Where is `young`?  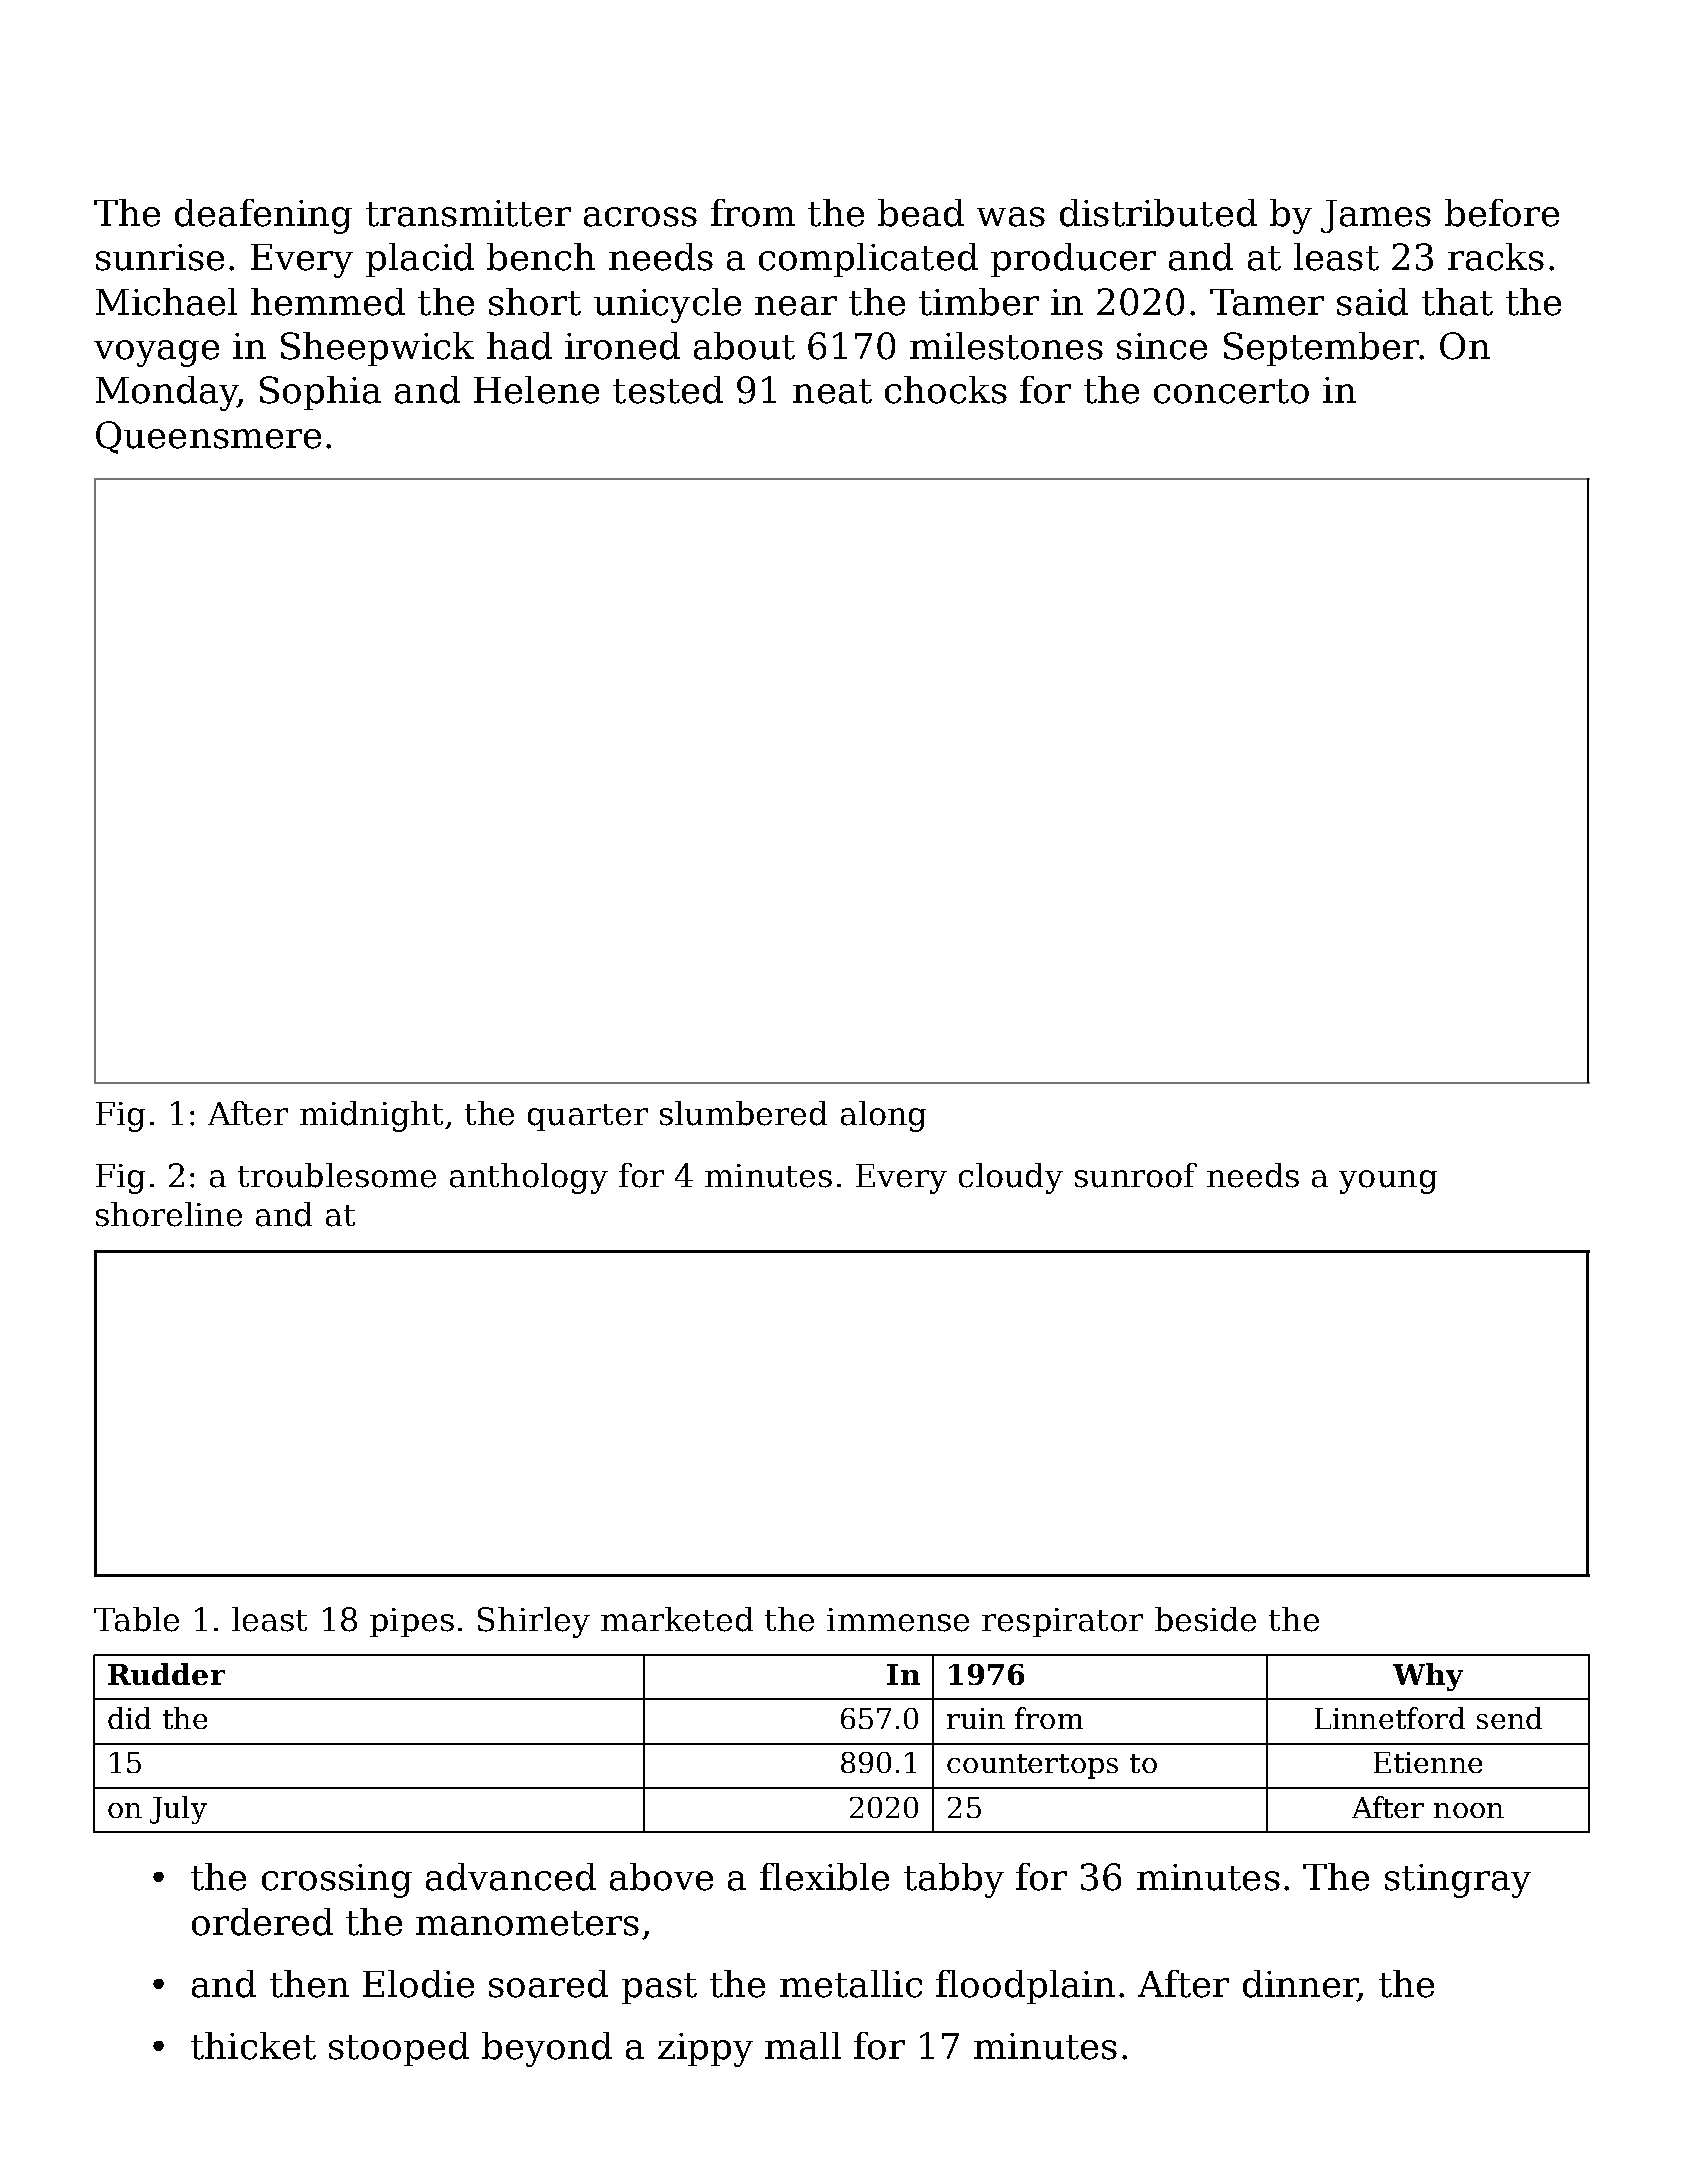 young is located at coordinates (1388, 1182).
